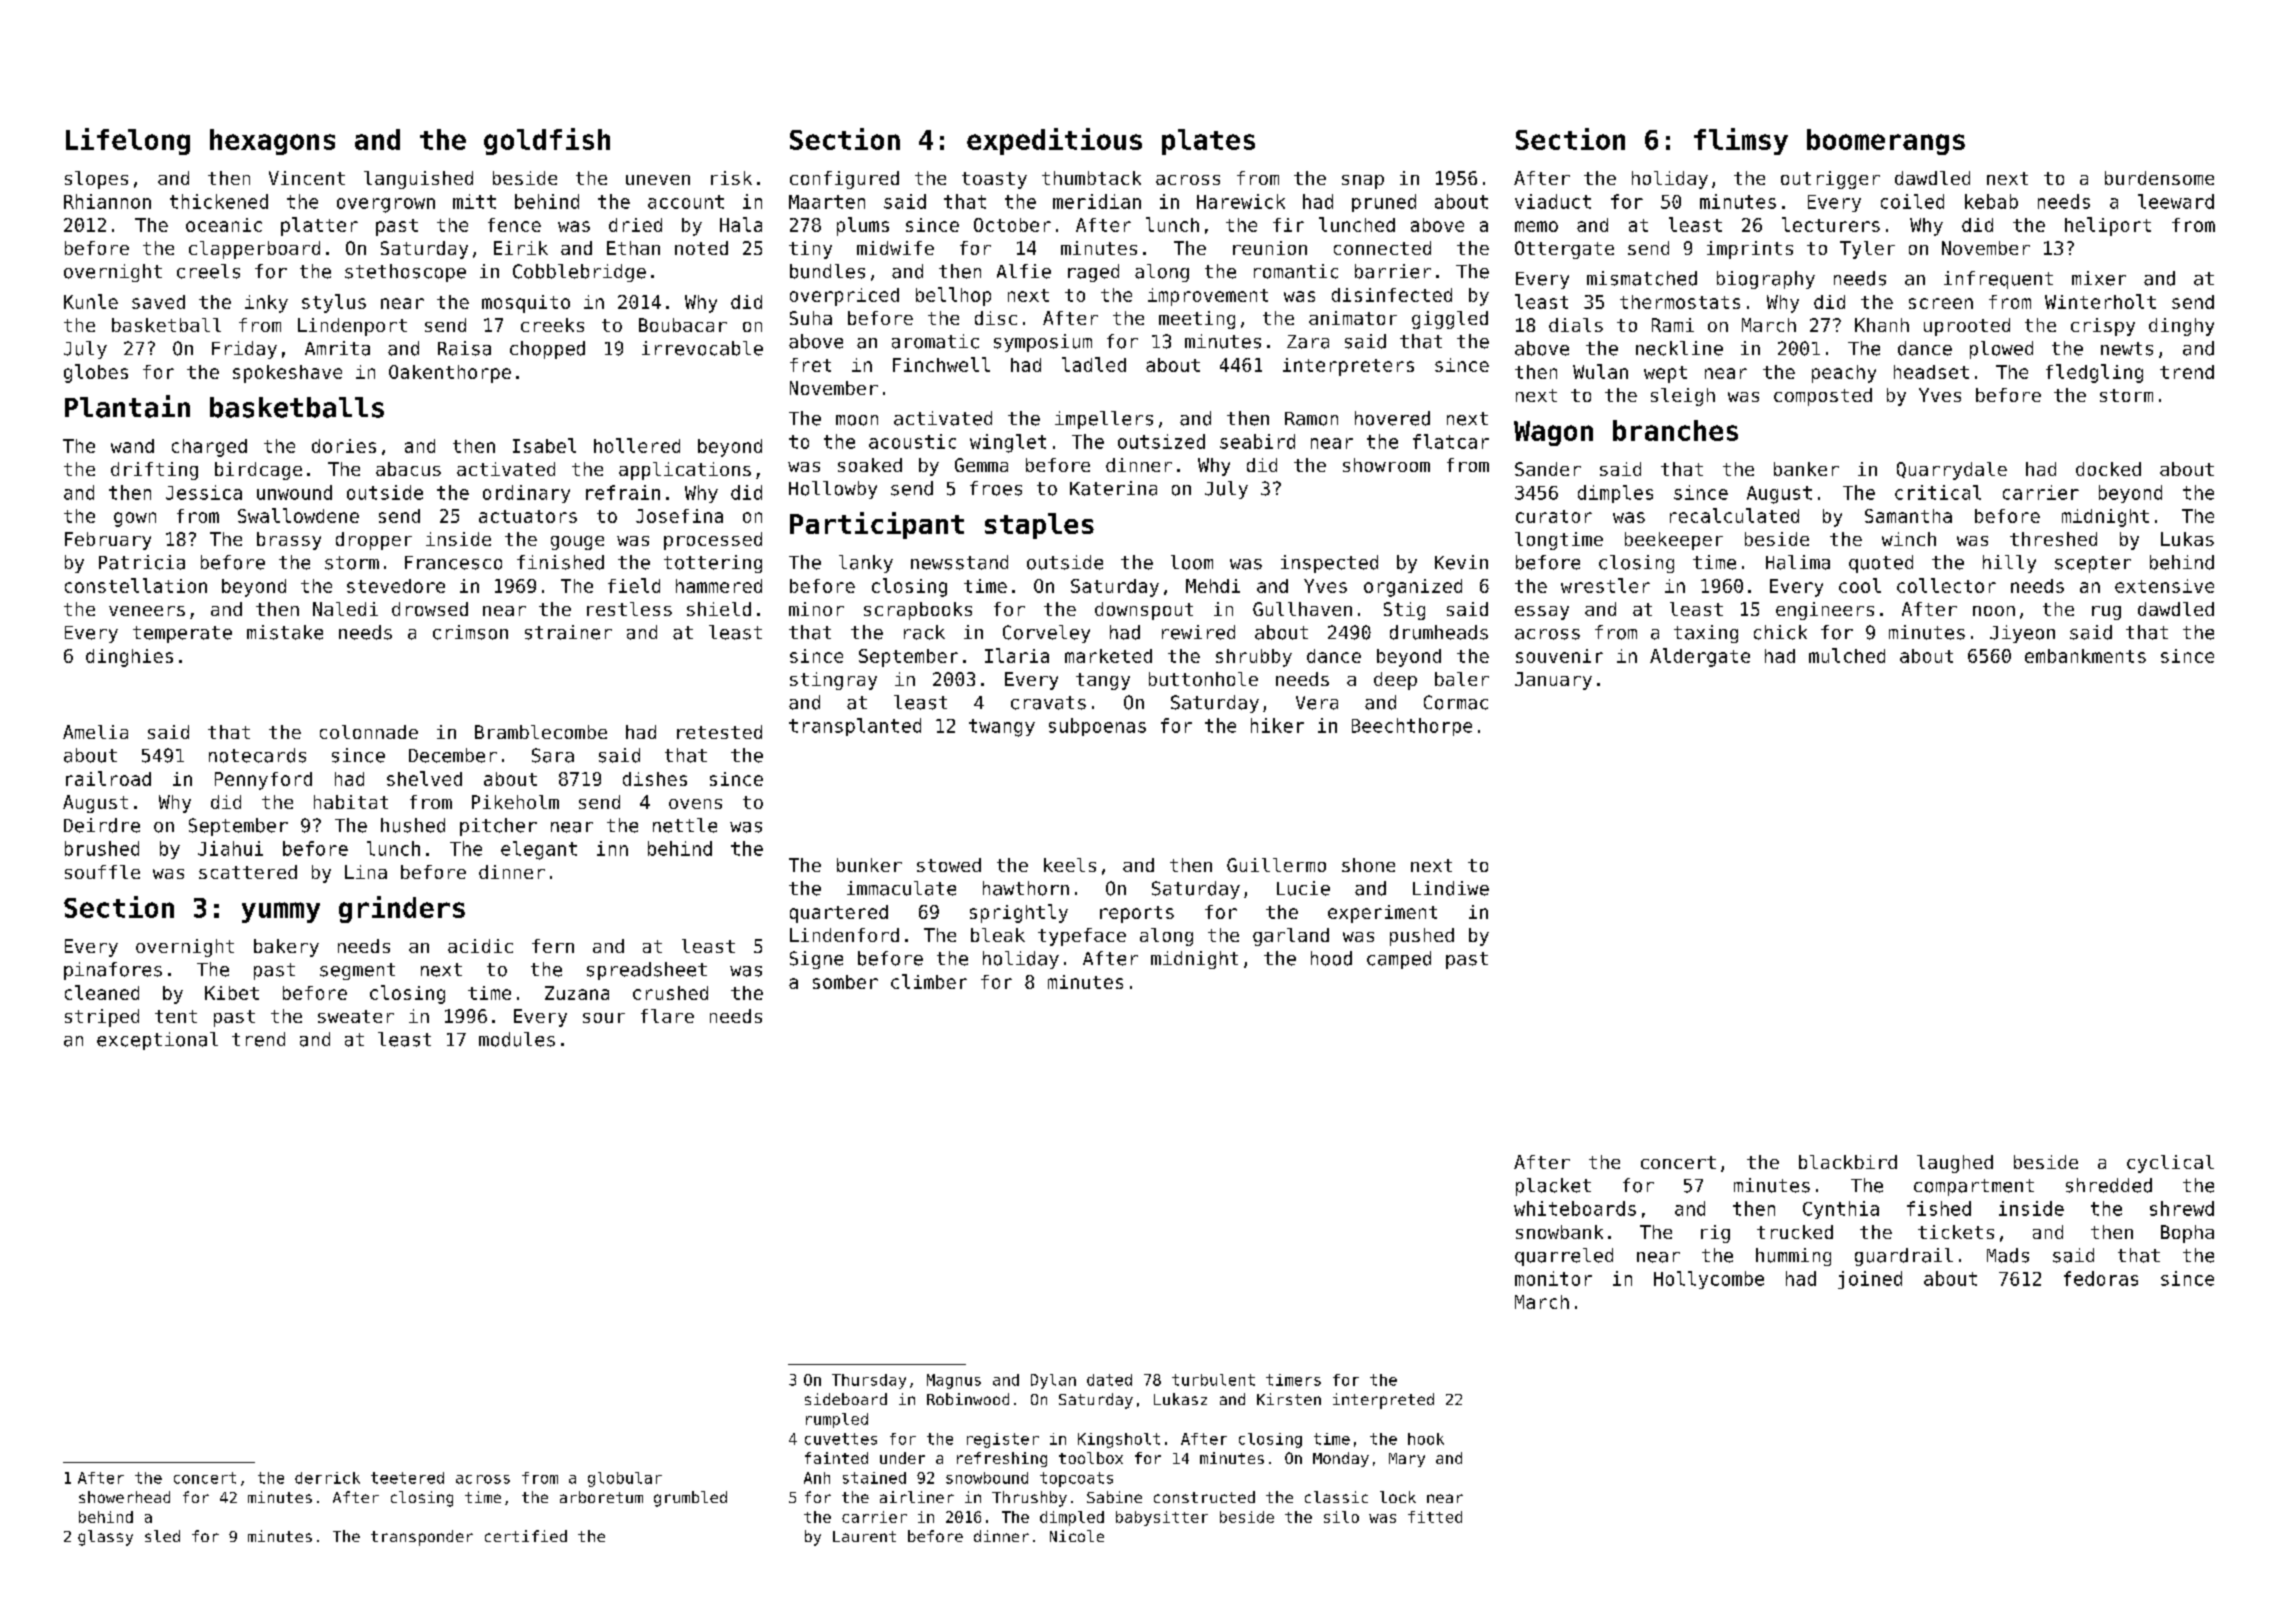 This image has width=2278, height=1611. Describe the element at coordinates (2001, 350) in the image. I see `plowed` at that location.
